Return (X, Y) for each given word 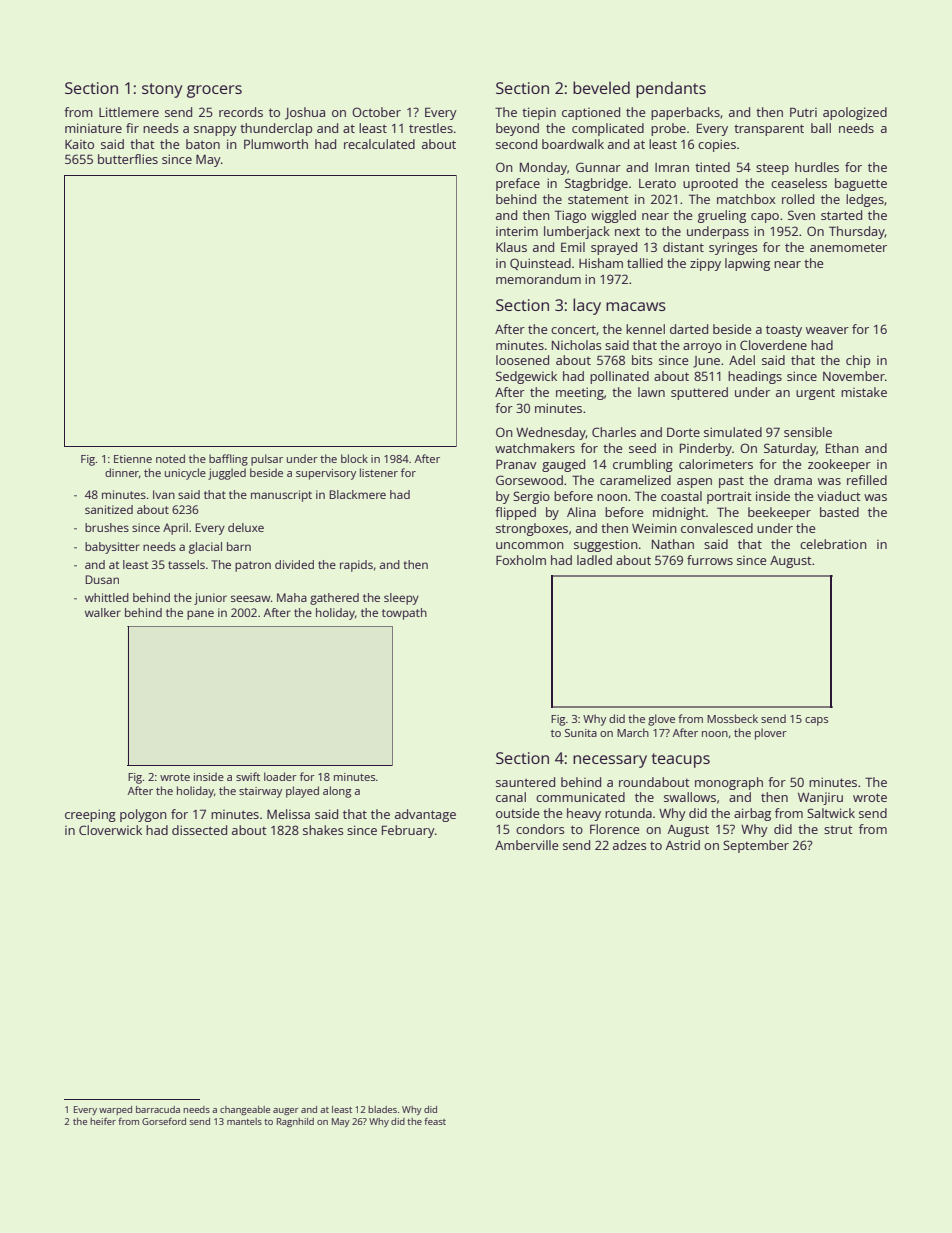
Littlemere (129, 112)
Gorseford (164, 1121)
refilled (867, 480)
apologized (855, 113)
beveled (601, 87)
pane (200, 615)
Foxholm (521, 560)
